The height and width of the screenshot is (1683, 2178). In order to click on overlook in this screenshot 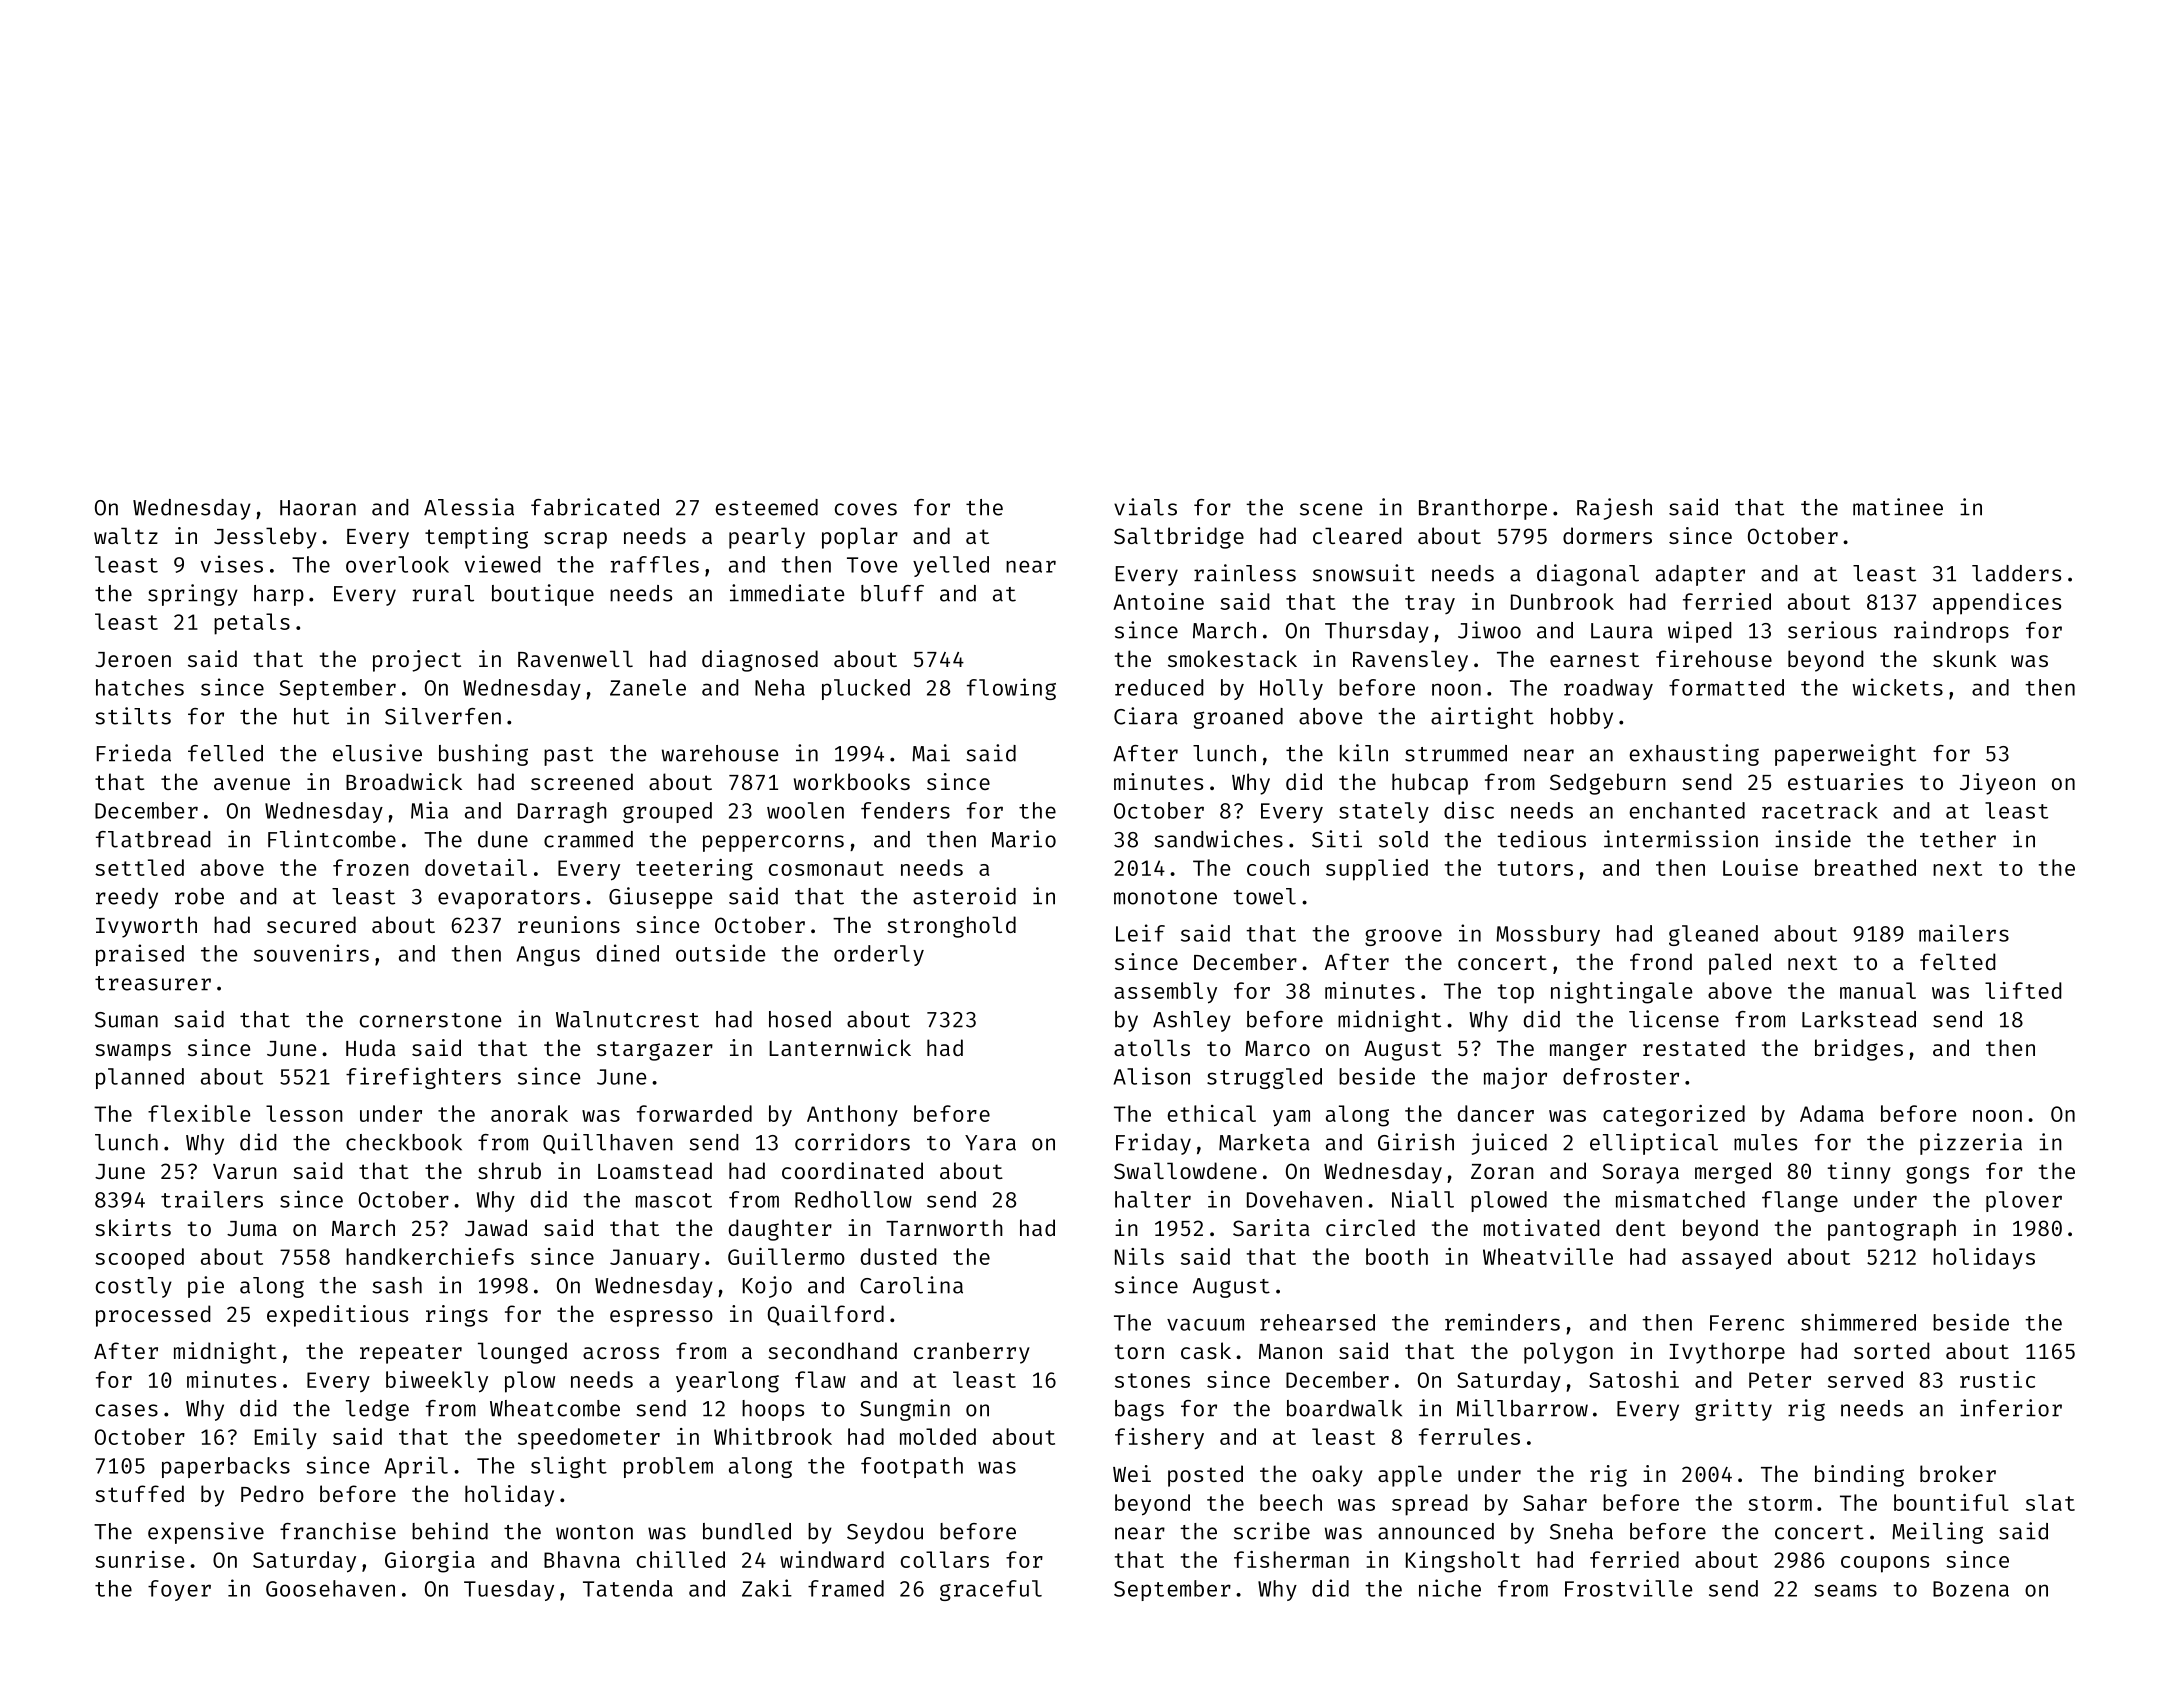, I will do `click(397, 564)`.
